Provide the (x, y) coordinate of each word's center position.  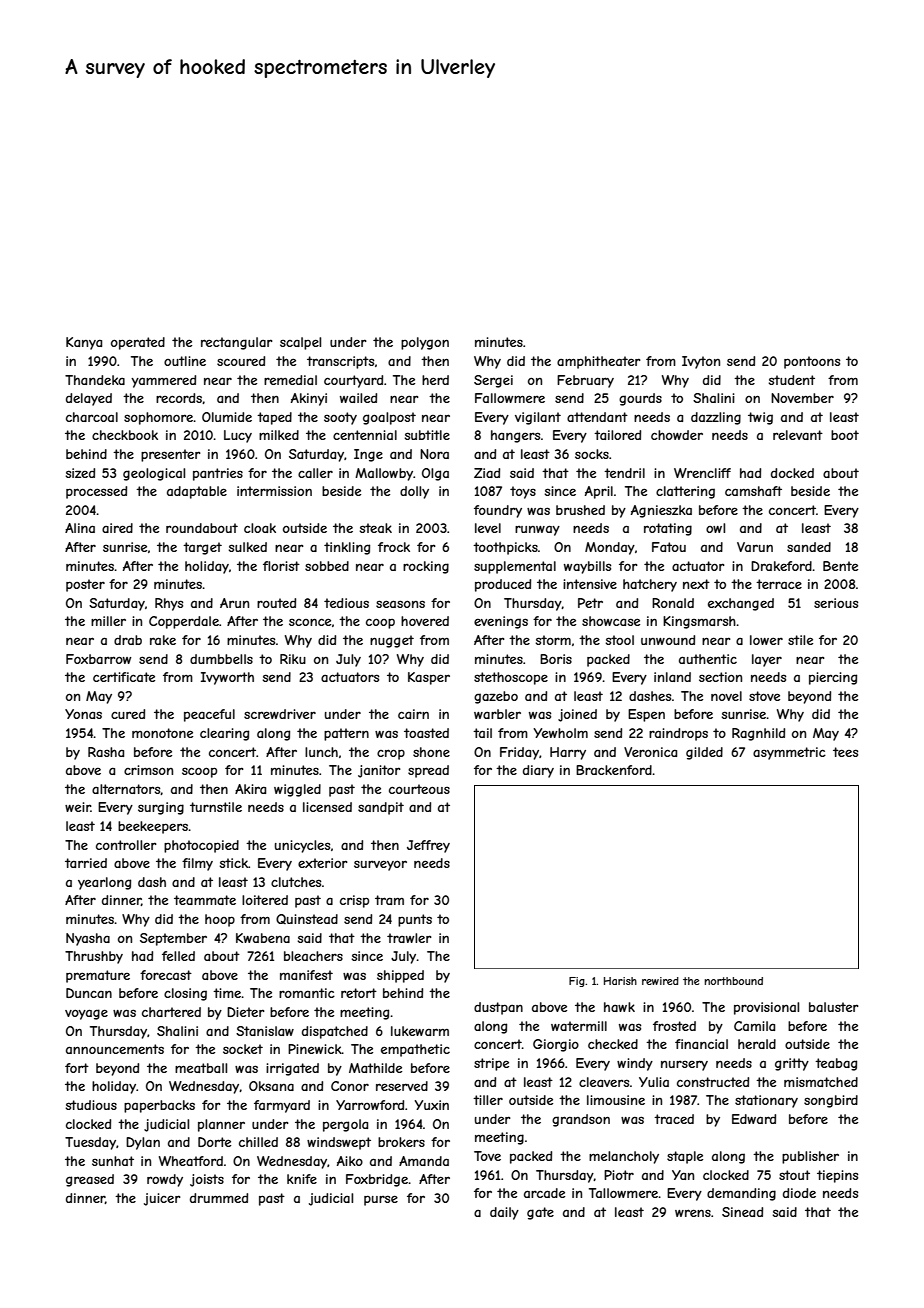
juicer (162, 1199)
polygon (425, 343)
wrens (693, 1213)
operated (138, 343)
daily (504, 1213)
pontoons (812, 362)
